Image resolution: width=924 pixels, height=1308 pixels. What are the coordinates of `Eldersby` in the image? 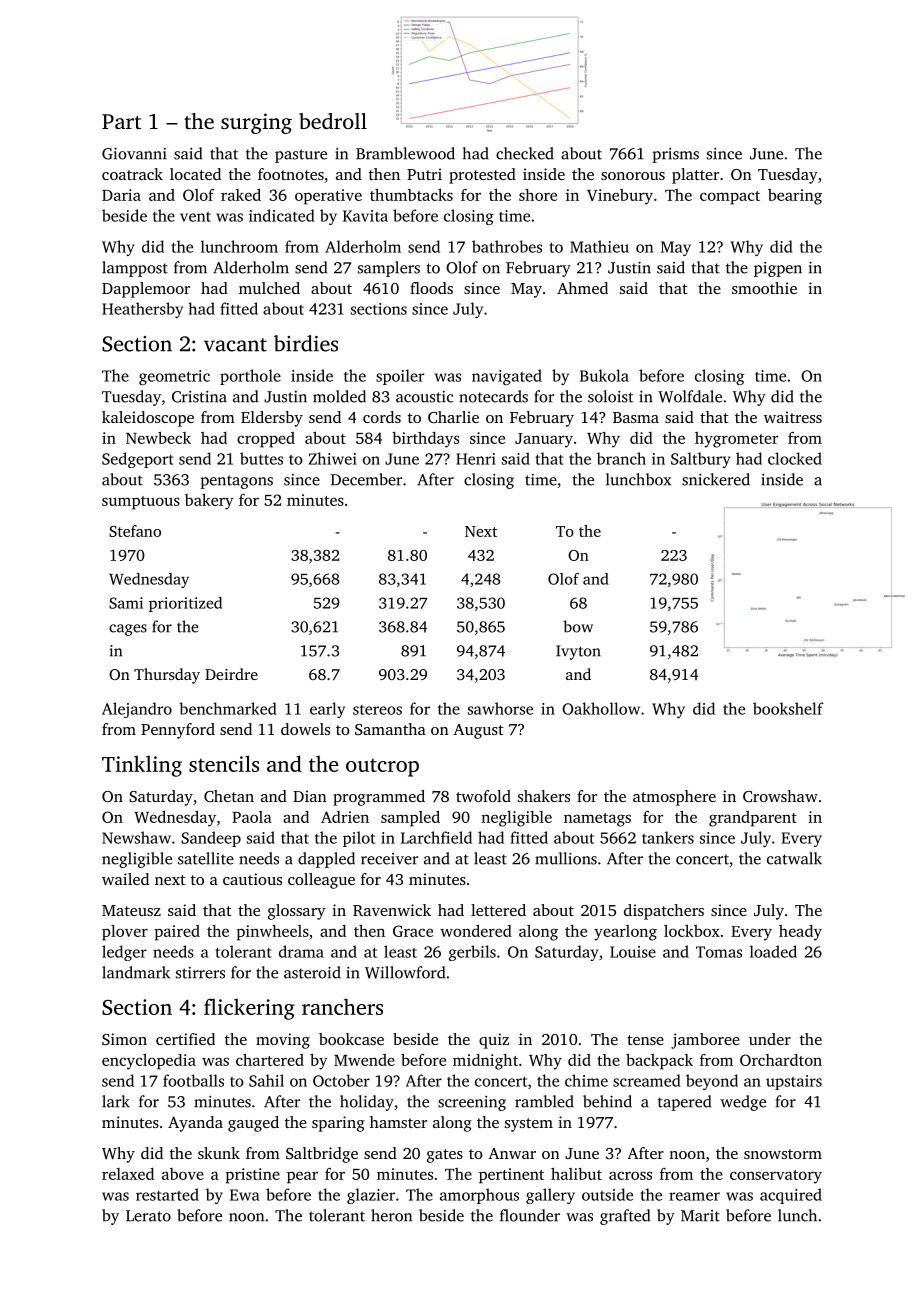 It's located at (272, 419).
